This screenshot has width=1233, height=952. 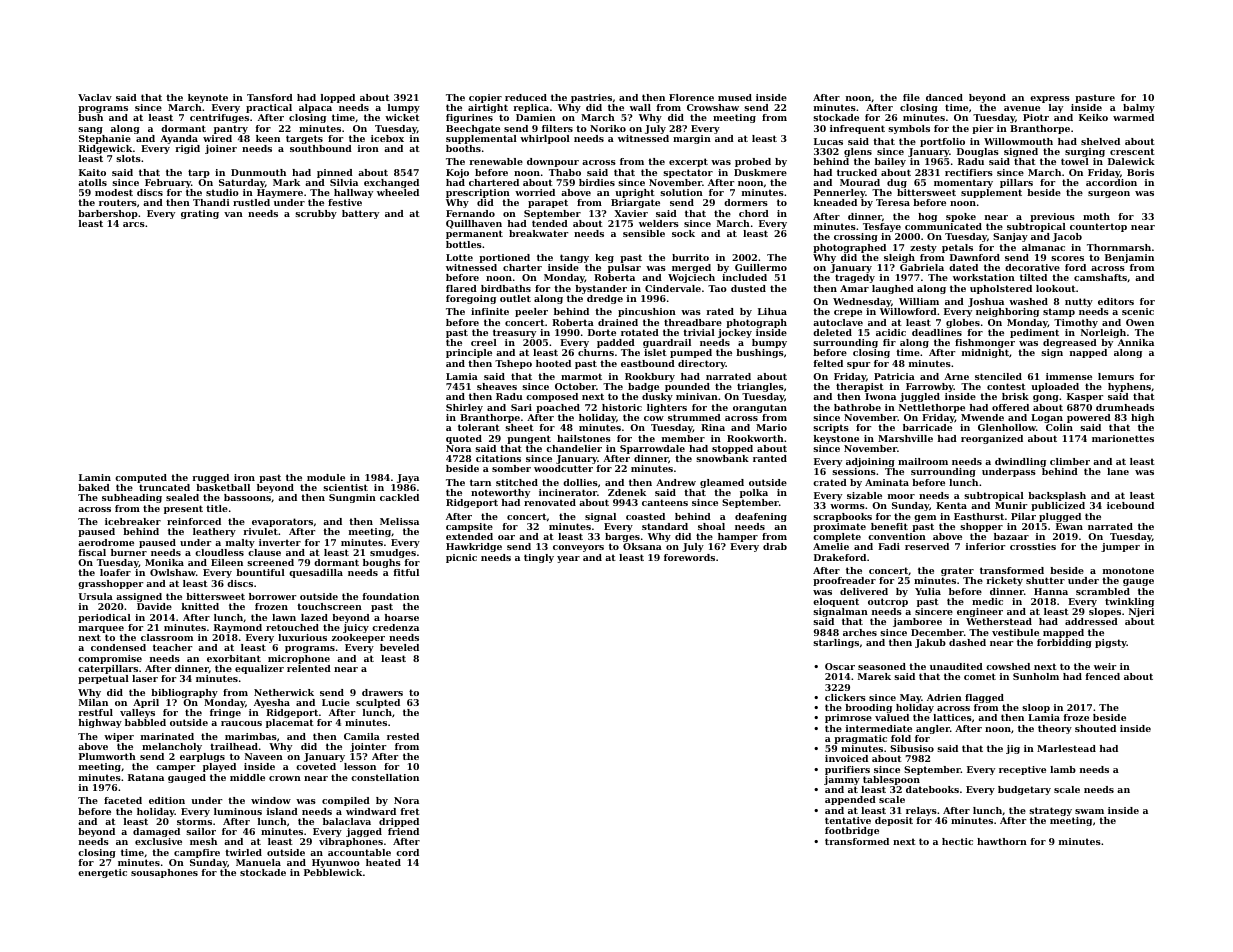 I want to click on margin, so click(x=692, y=139).
